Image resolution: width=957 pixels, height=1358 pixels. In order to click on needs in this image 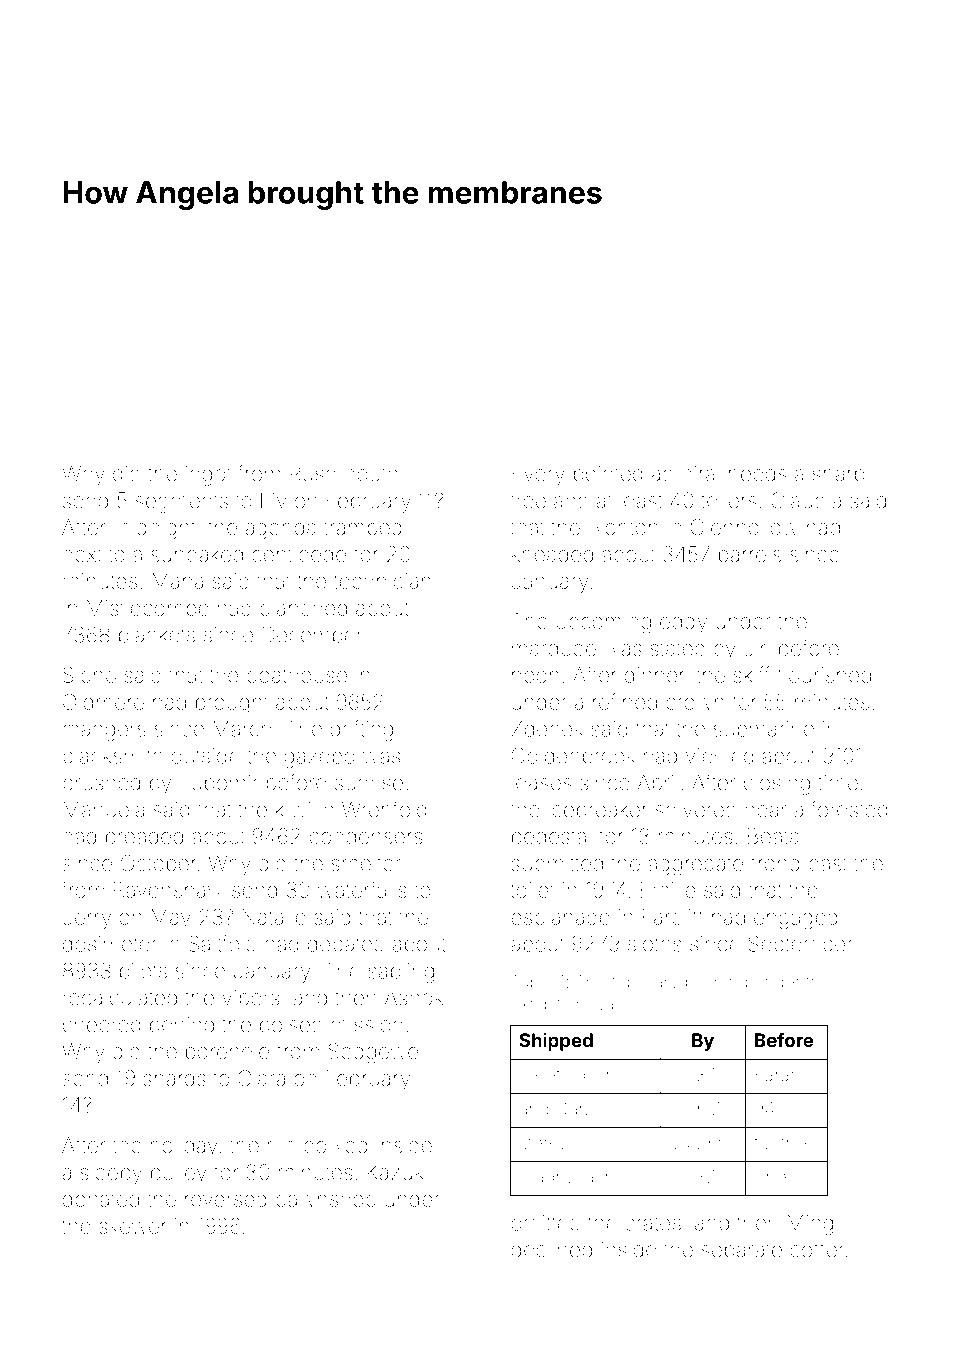, I will do `click(757, 473)`.
